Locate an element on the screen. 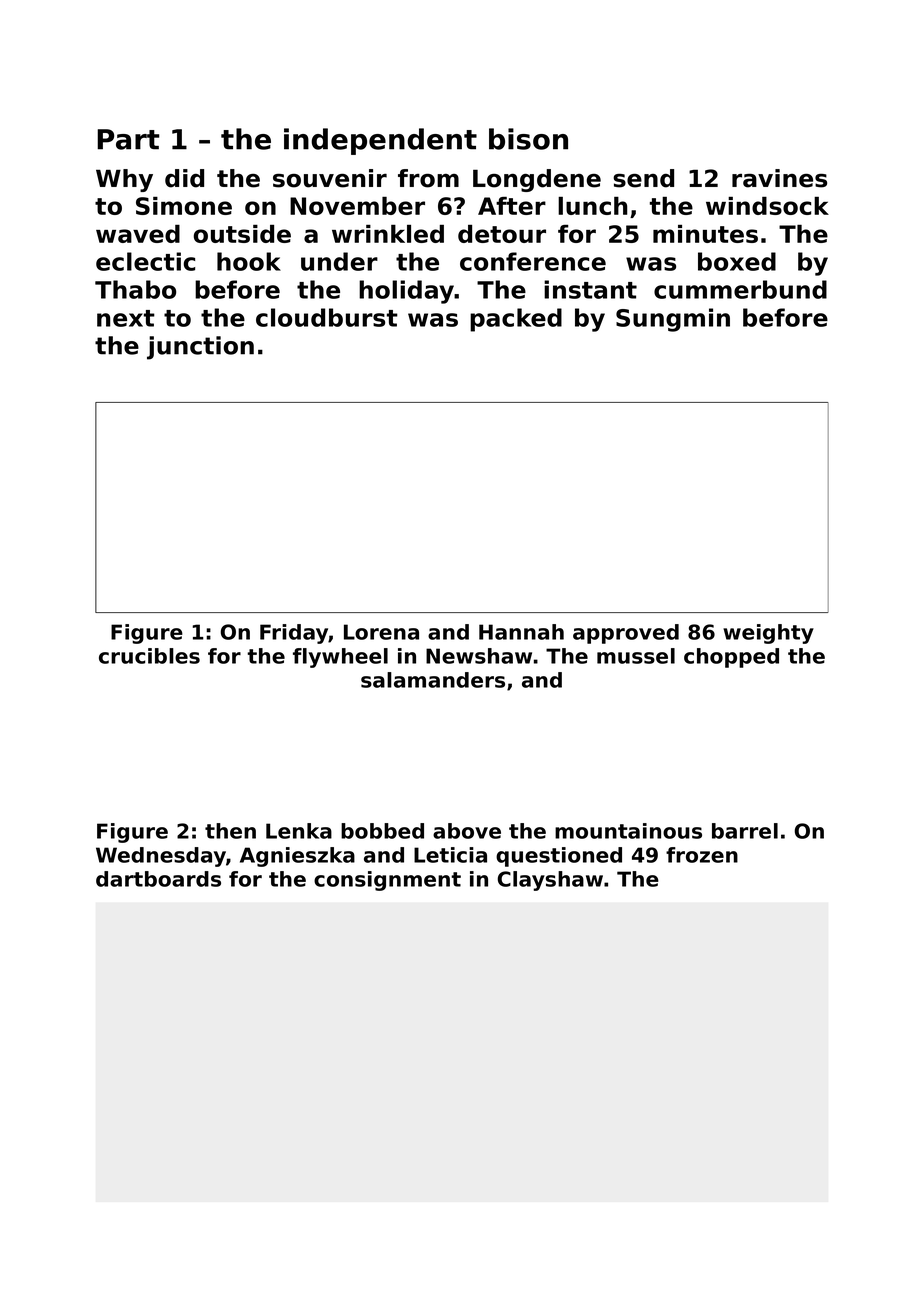 This screenshot has width=924, height=1314. barrel is located at coordinates (745, 831).
